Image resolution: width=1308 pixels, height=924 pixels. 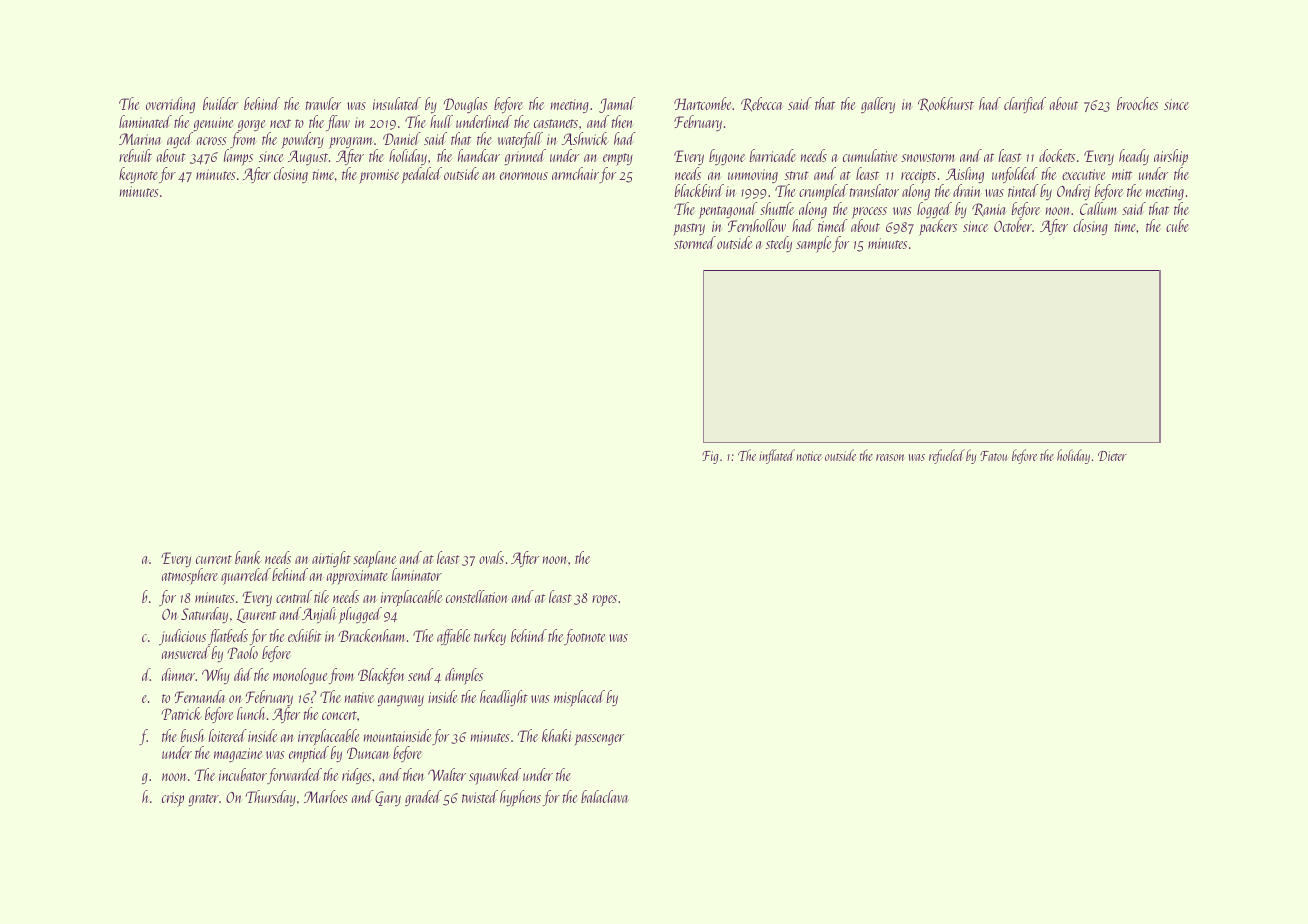 What do you see at coordinates (604, 601) in the screenshot?
I see `ropes` at bounding box center [604, 601].
